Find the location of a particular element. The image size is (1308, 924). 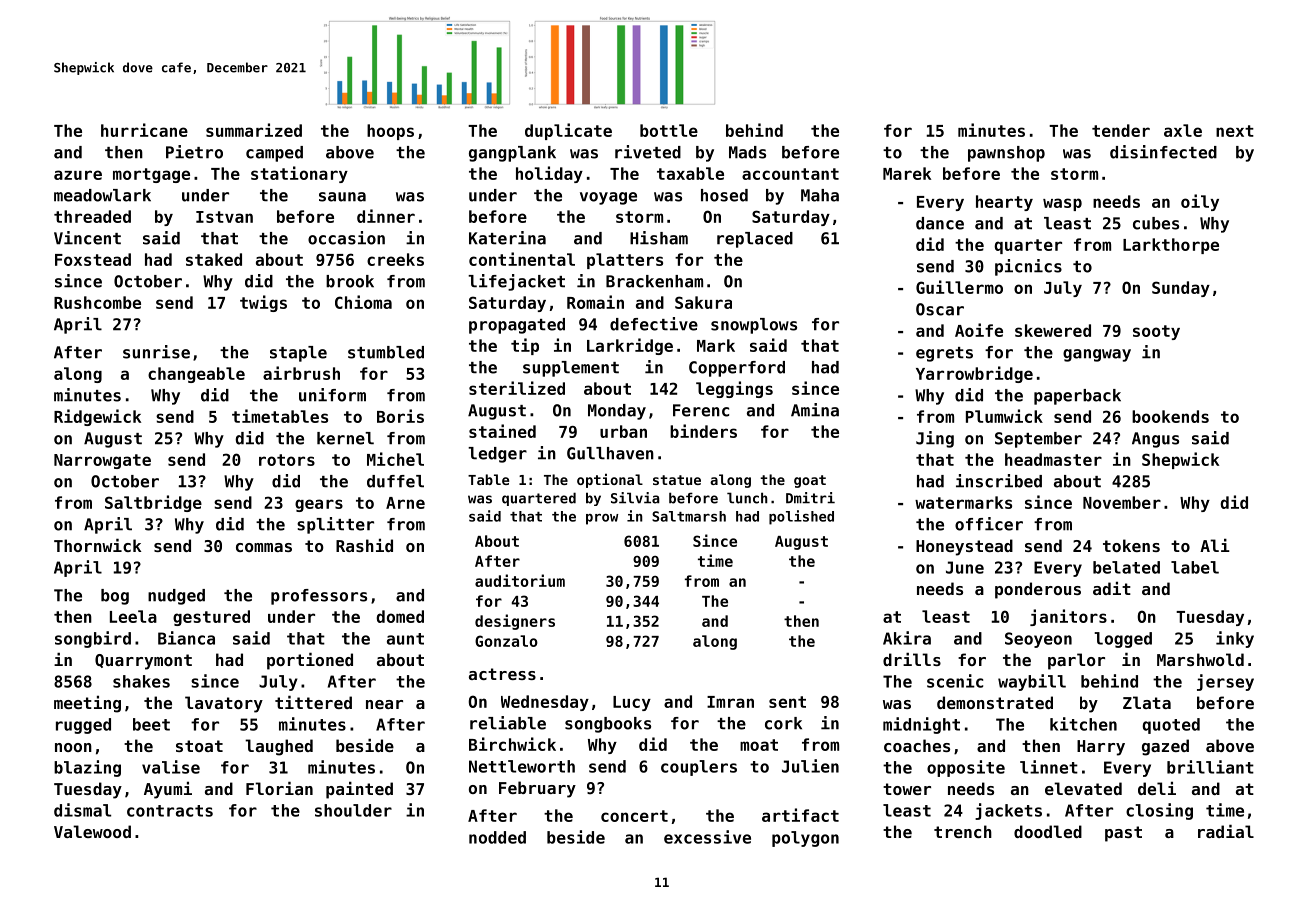

polygon is located at coordinates (805, 839).
